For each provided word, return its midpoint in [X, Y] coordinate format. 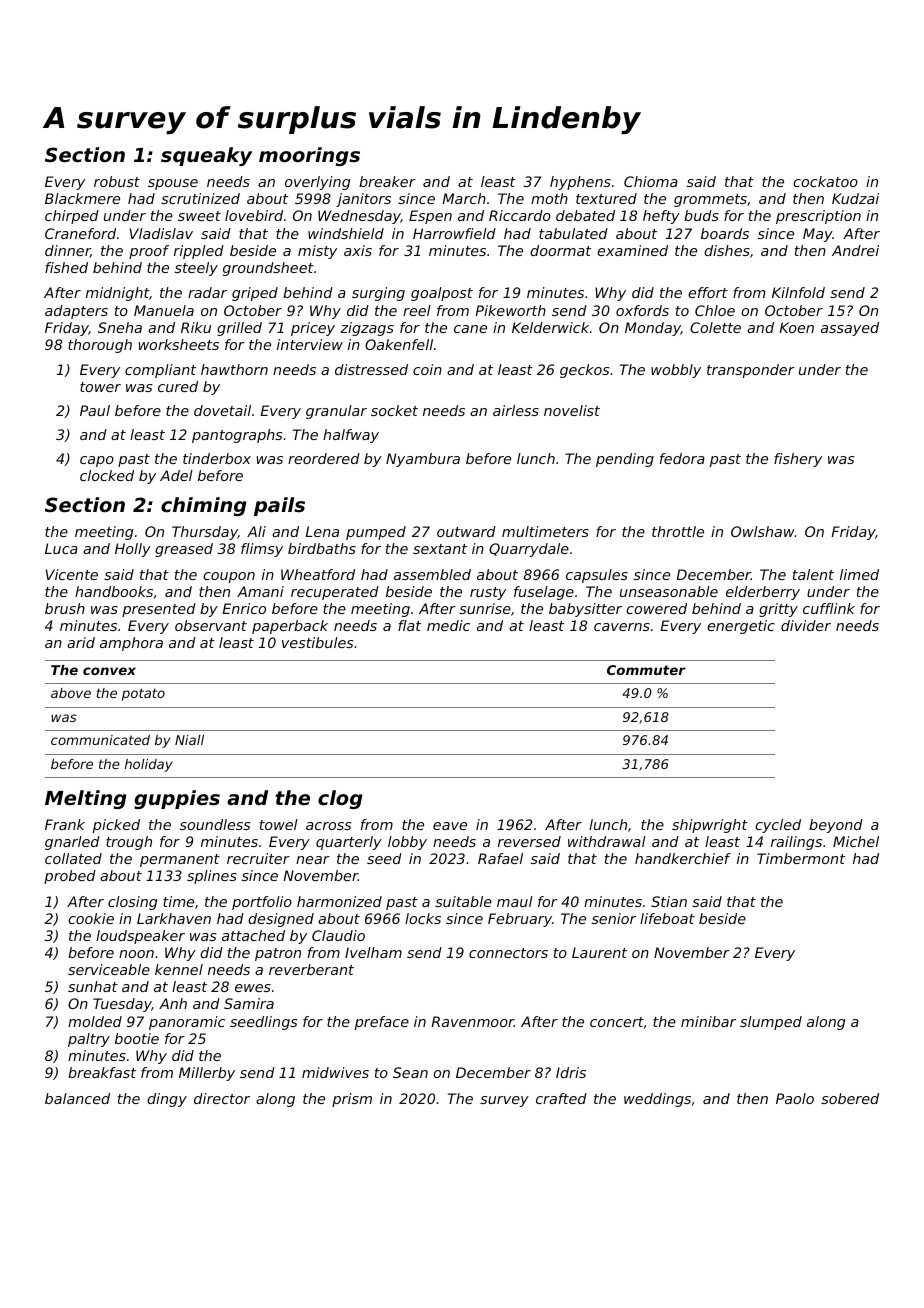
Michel [856, 841]
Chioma [651, 181]
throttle [678, 531]
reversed [529, 841]
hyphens [580, 183]
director [222, 1098]
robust [117, 181]
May [818, 235]
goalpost [442, 294]
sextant [440, 549]
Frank [65, 824]
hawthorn [234, 369]
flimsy [262, 550]
